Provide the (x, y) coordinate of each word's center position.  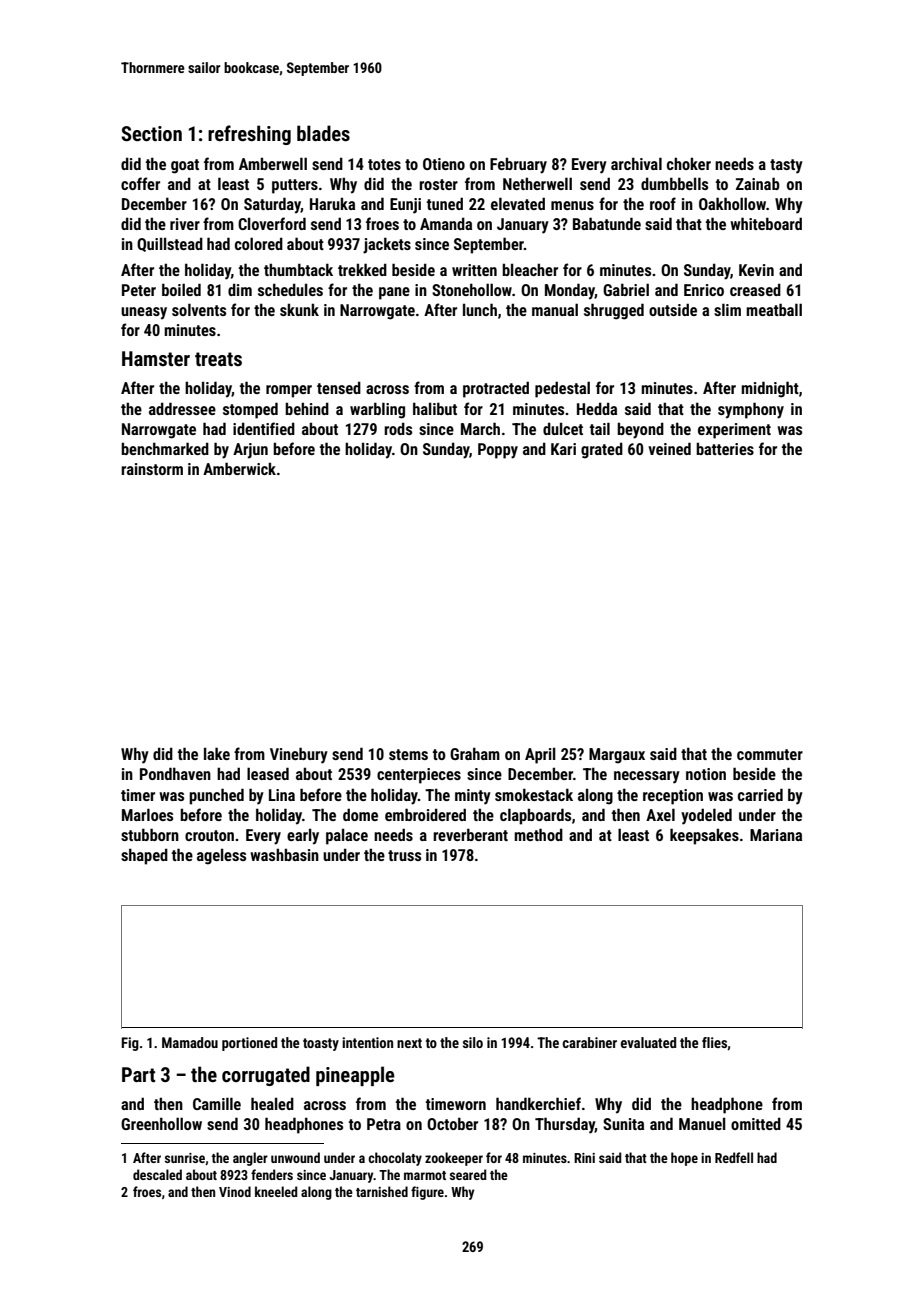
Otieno (444, 164)
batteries (725, 448)
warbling (377, 410)
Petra (384, 1124)
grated (602, 450)
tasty (786, 166)
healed (272, 1103)
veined (669, 448)
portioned (249, 1044)
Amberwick (239, 468)
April (540, 755)
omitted (756, 1123)
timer (138, 795)
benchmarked (165, 448)
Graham (475, 753)
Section (151, 133)
